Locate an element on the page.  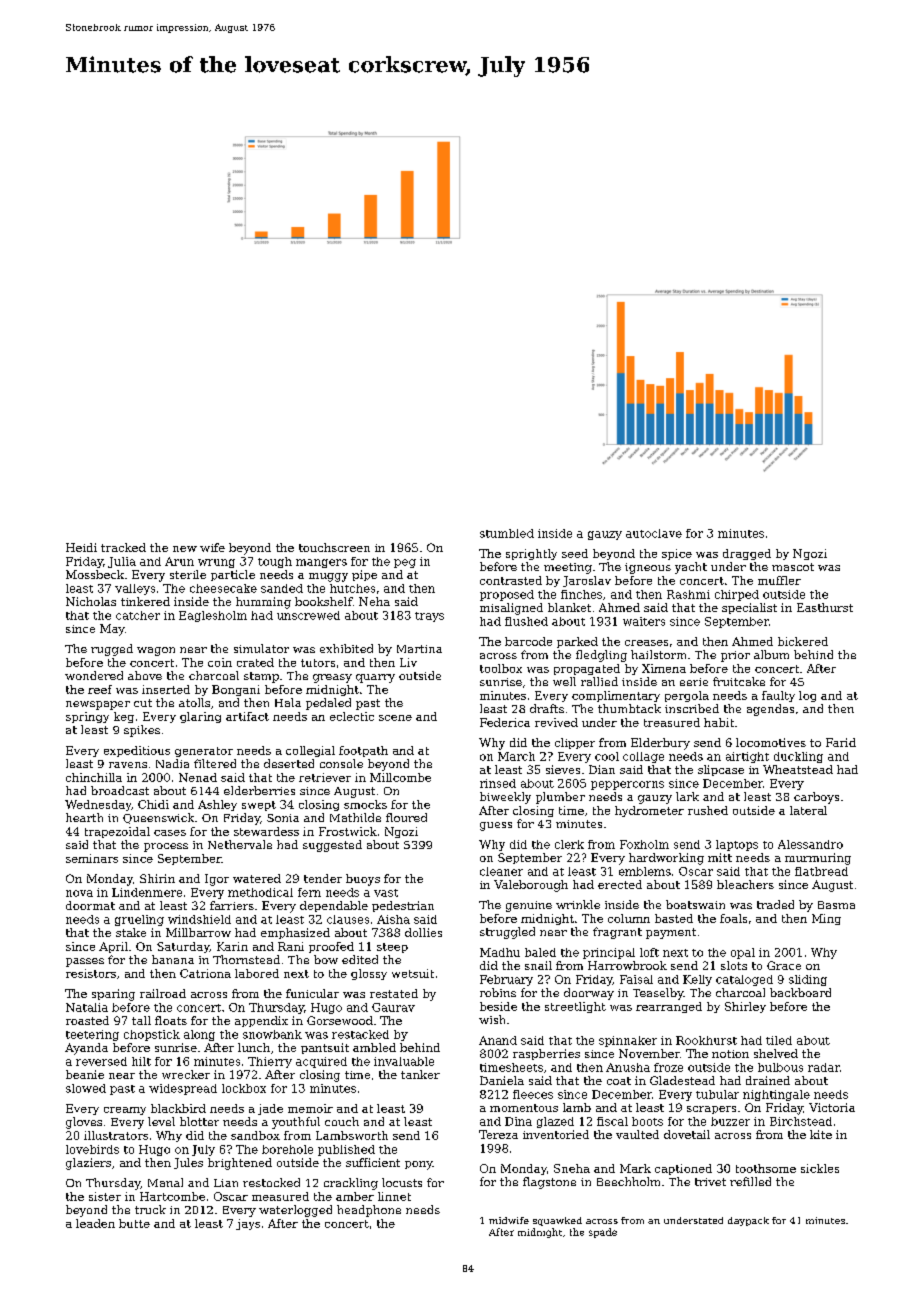
acquired is located at coordinates (321, 1062).
